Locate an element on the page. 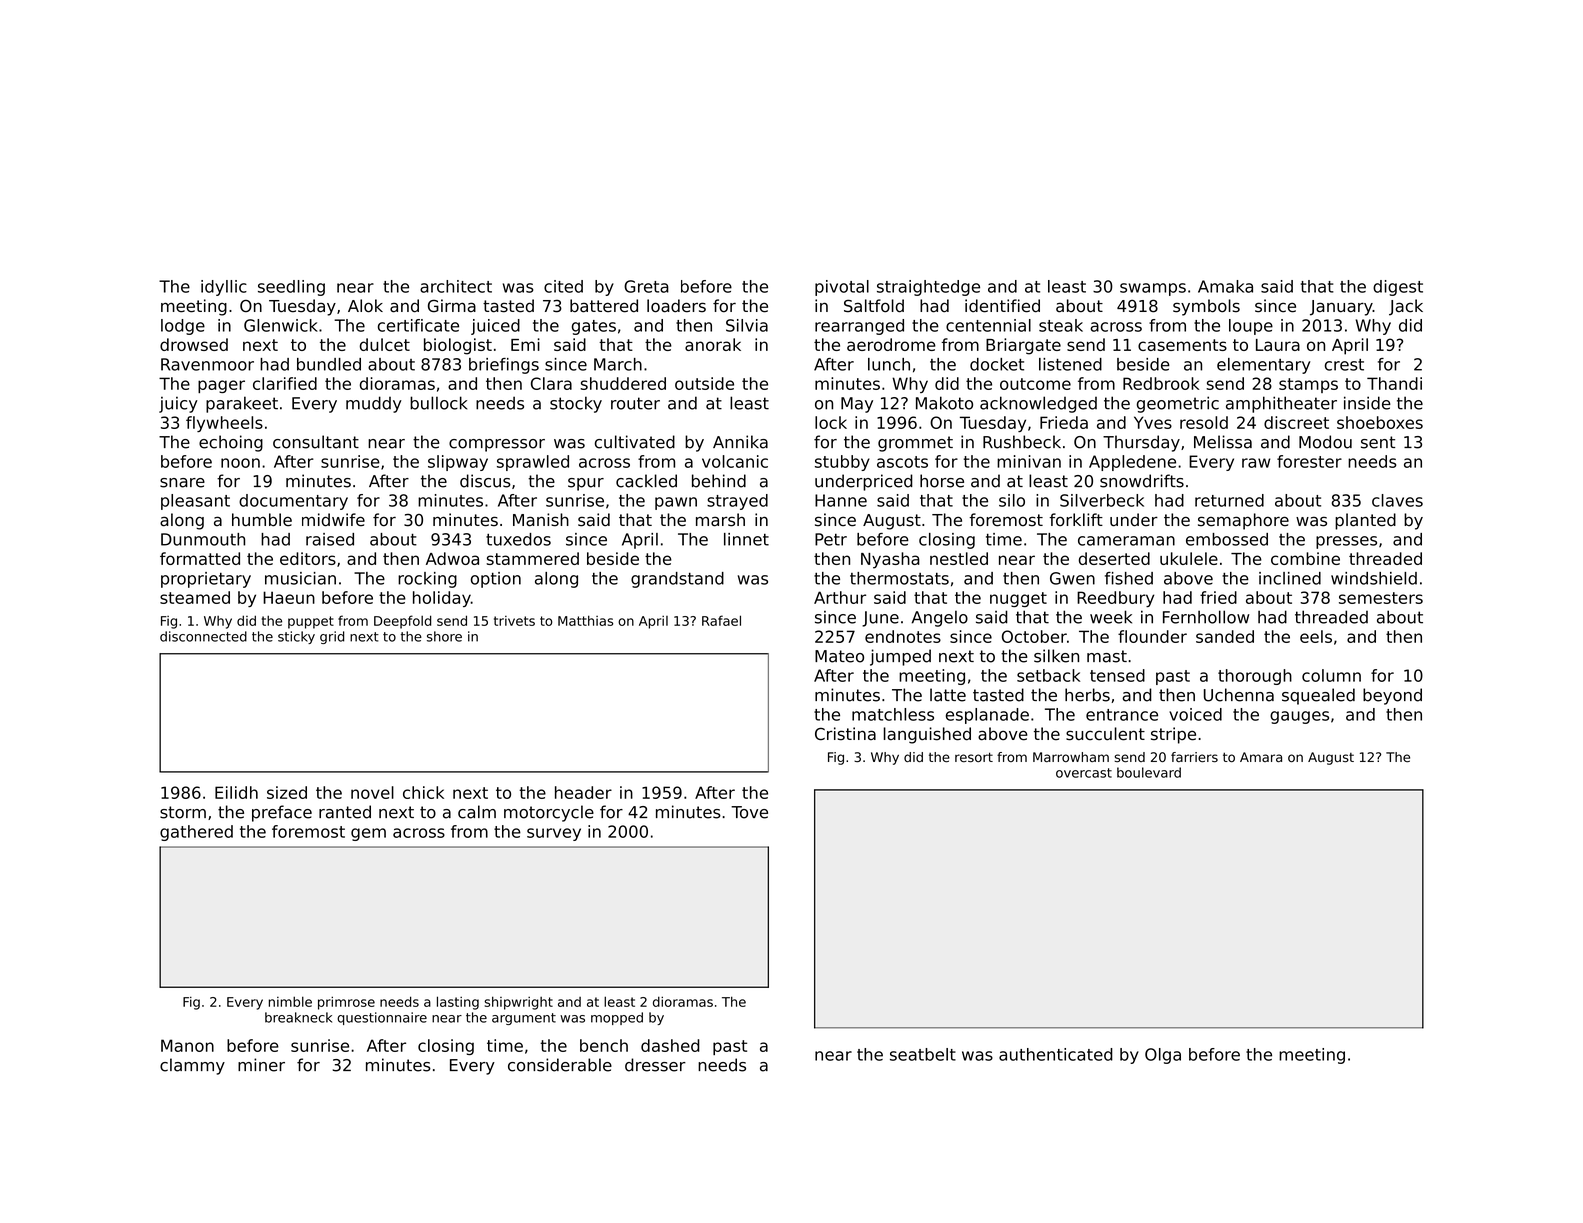 Image resolution: width=1583 pixels, height=1223 pixels. Amara is located at coordinates (1261, 757).
